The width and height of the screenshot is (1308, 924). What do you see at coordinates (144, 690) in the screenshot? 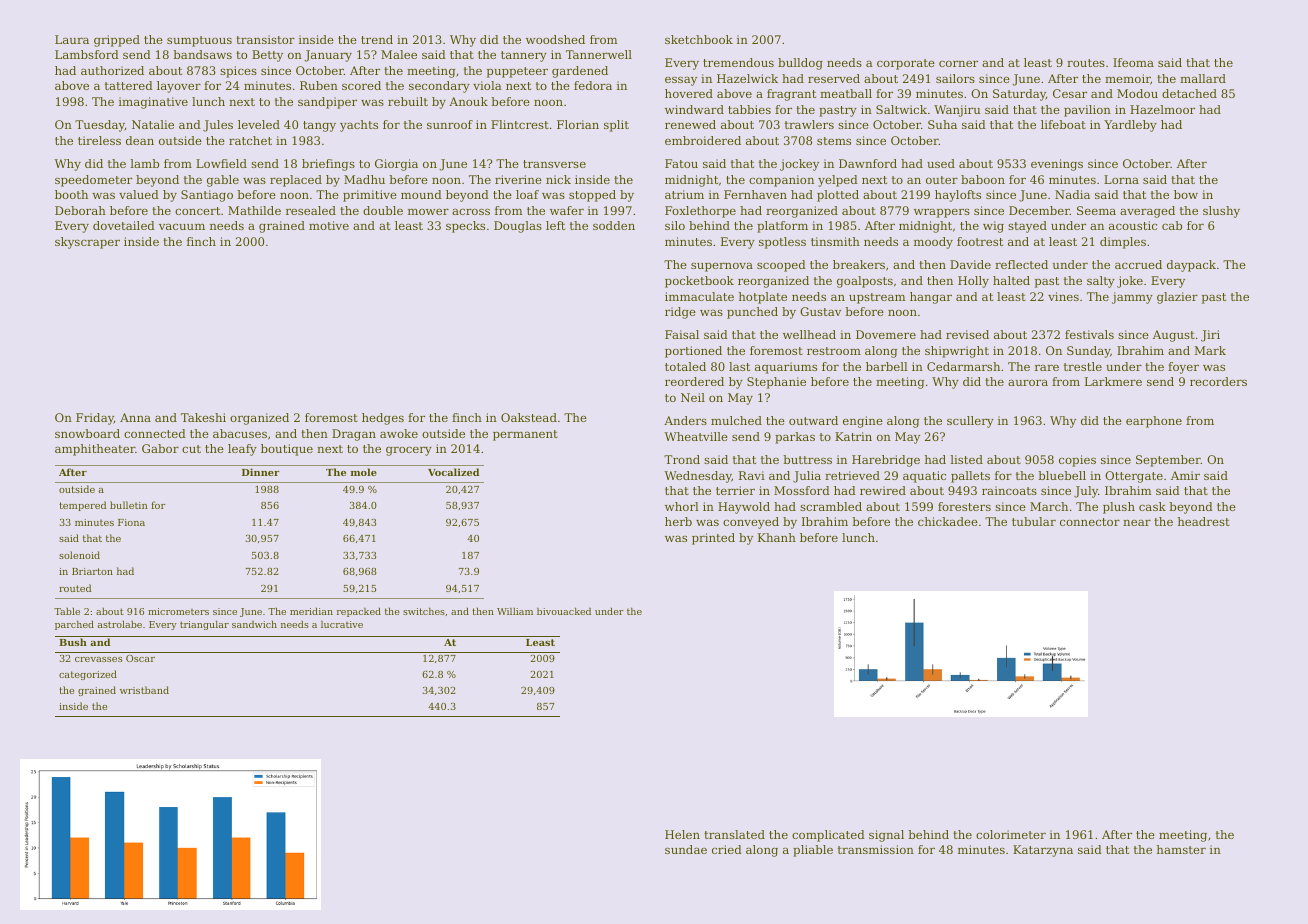
I see `wristband` at bounding box center [144, 690].
